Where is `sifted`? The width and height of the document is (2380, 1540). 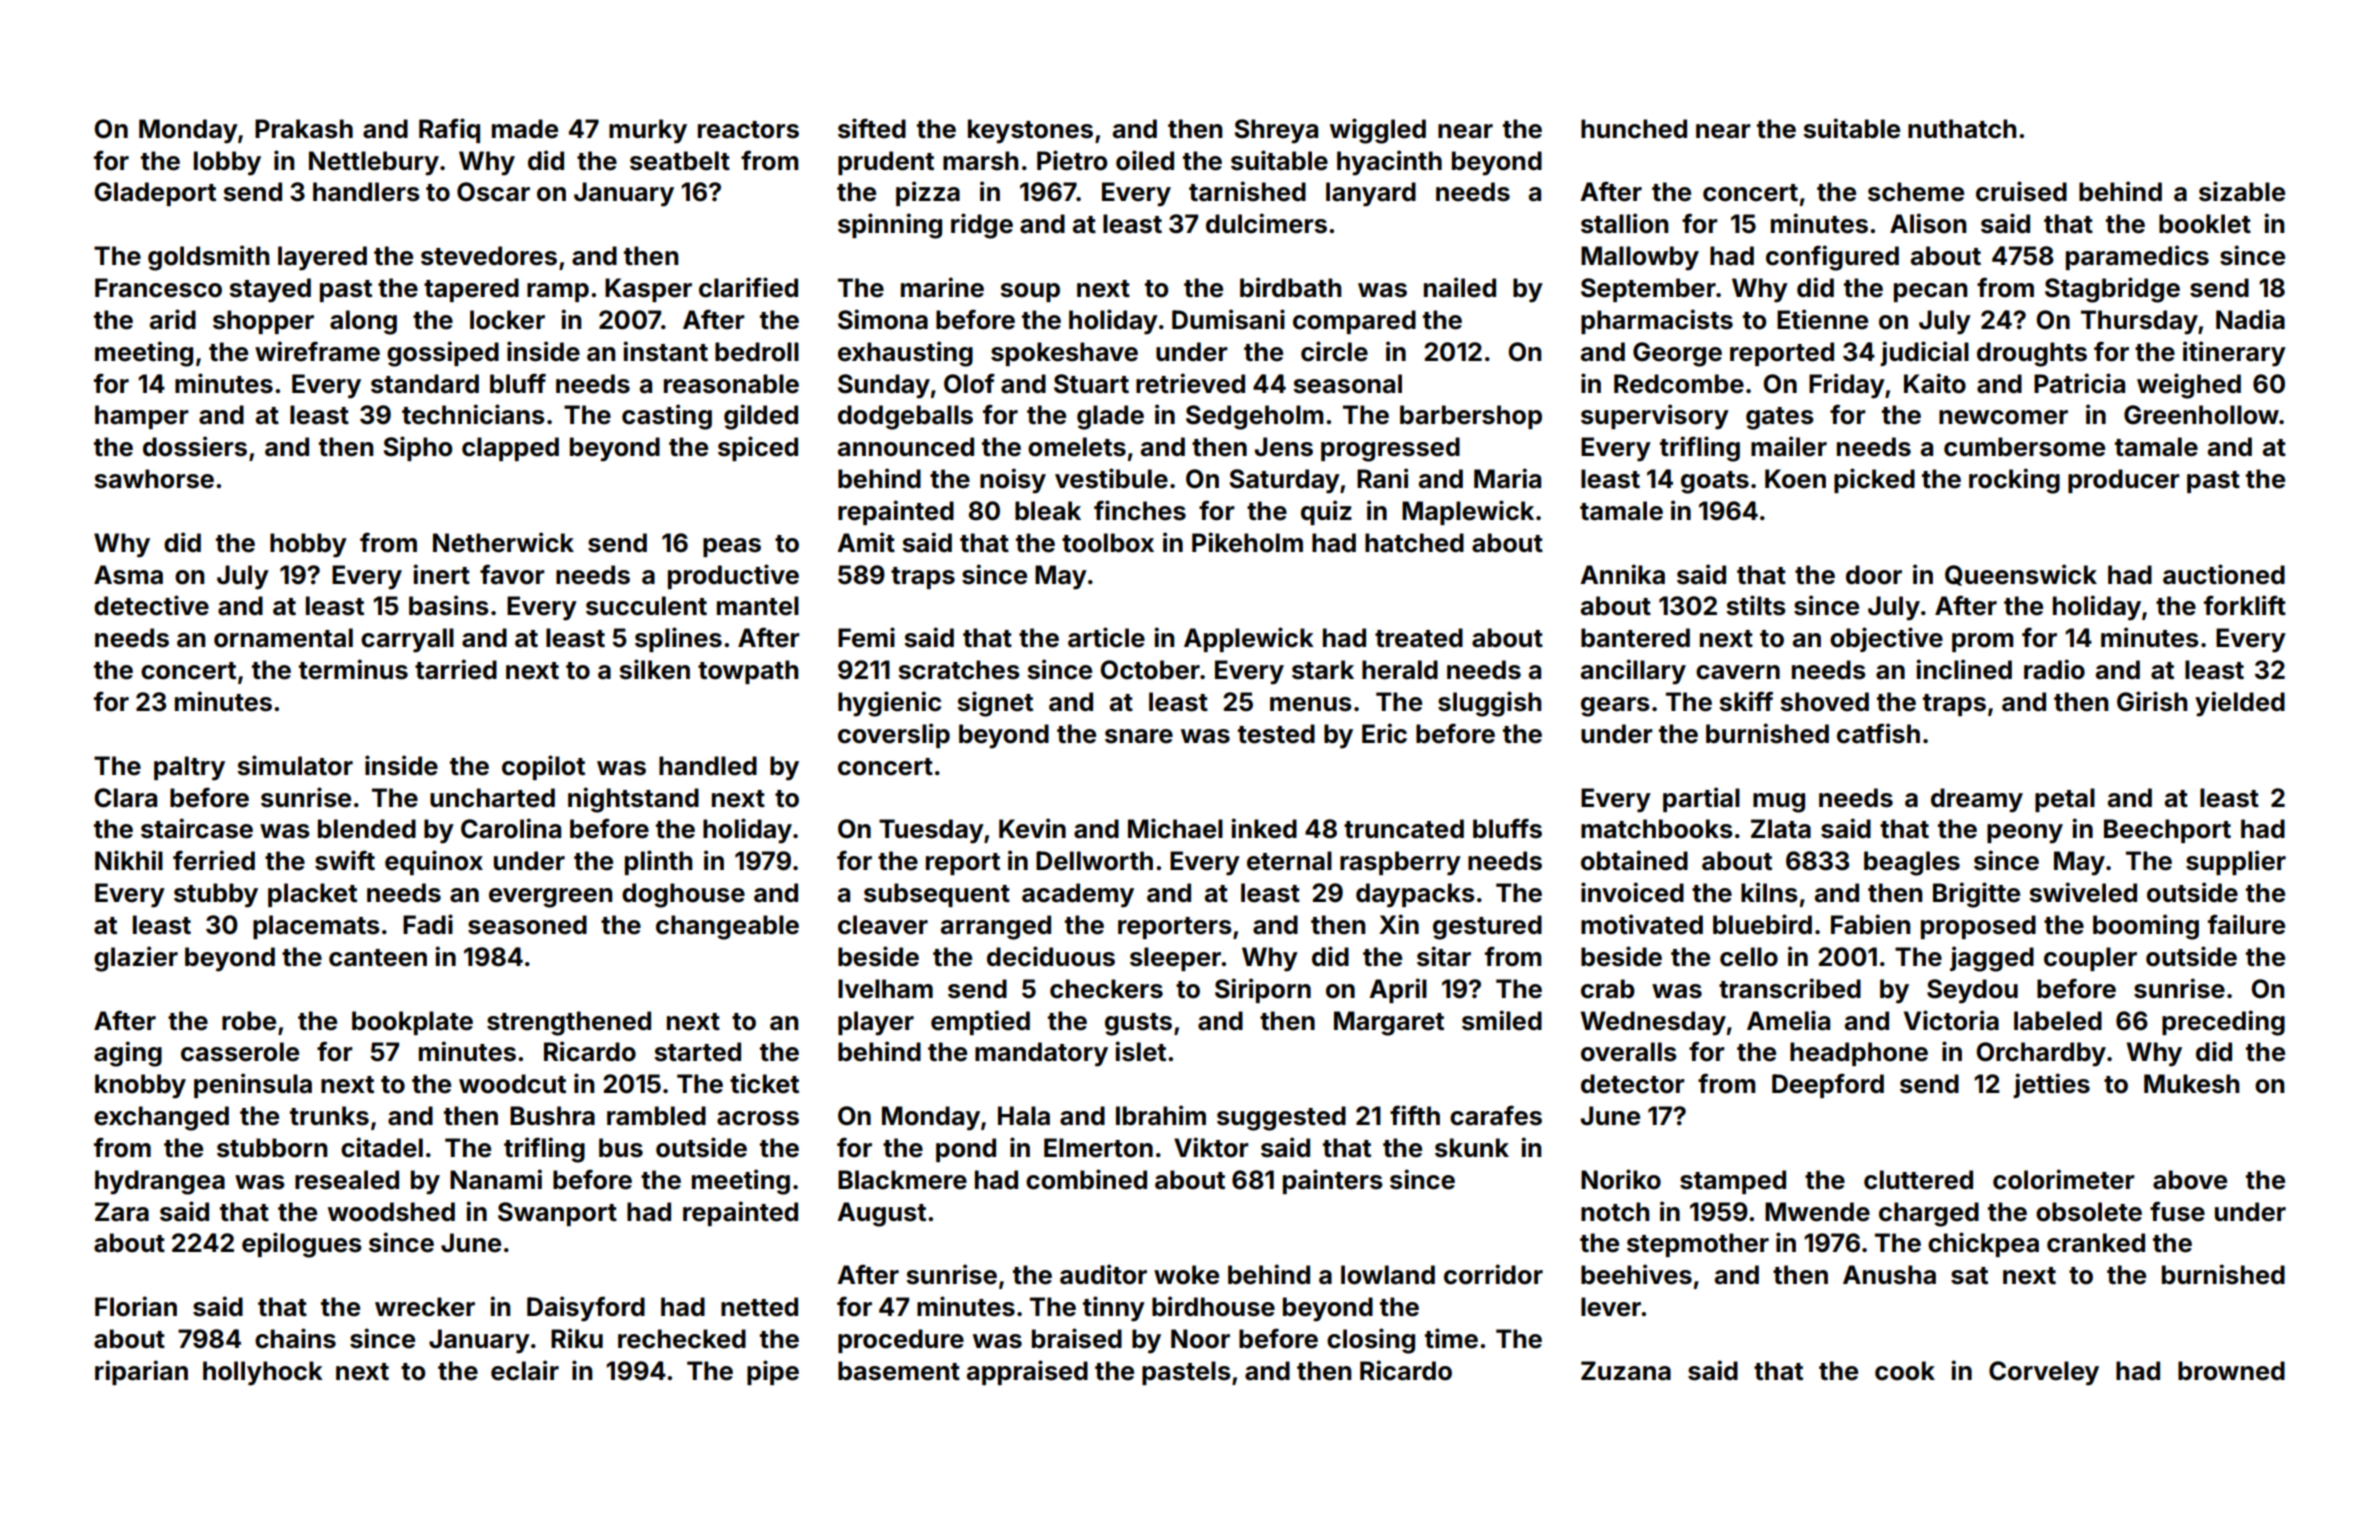
sifted is located at coordinates (872, 128).
